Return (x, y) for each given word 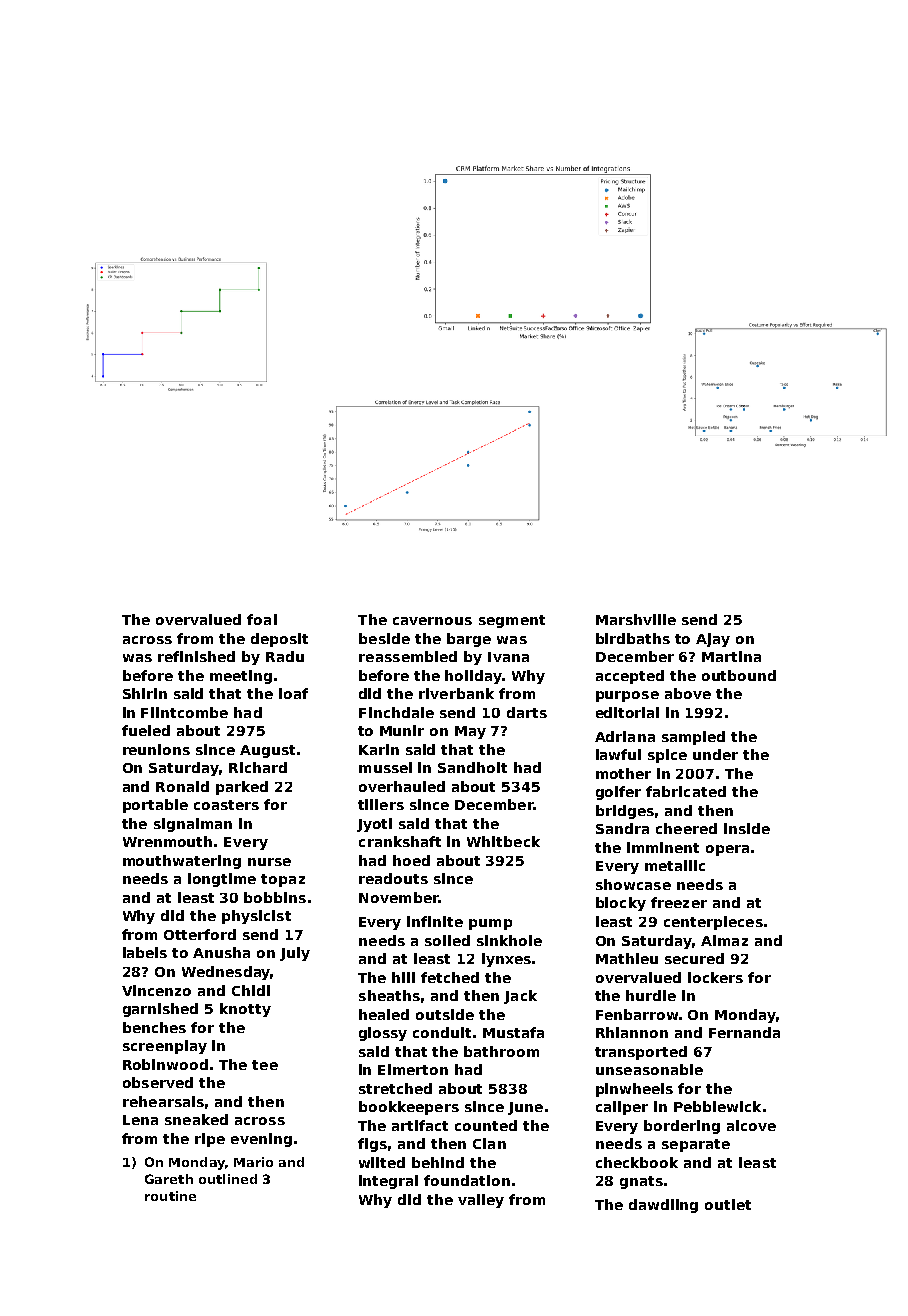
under (715, 754)
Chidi (251, 990)
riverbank (456, 693)
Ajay (713, 640)
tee (265, 1065)
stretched (395, 1088)
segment (512, 621)
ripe (210, 1140)
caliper (622, 1108)
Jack (520, 997)
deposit (279, 640)
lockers (715, 977)
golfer (618, 793)
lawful (618, 754)
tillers (381, 804)
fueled (146, 730)
